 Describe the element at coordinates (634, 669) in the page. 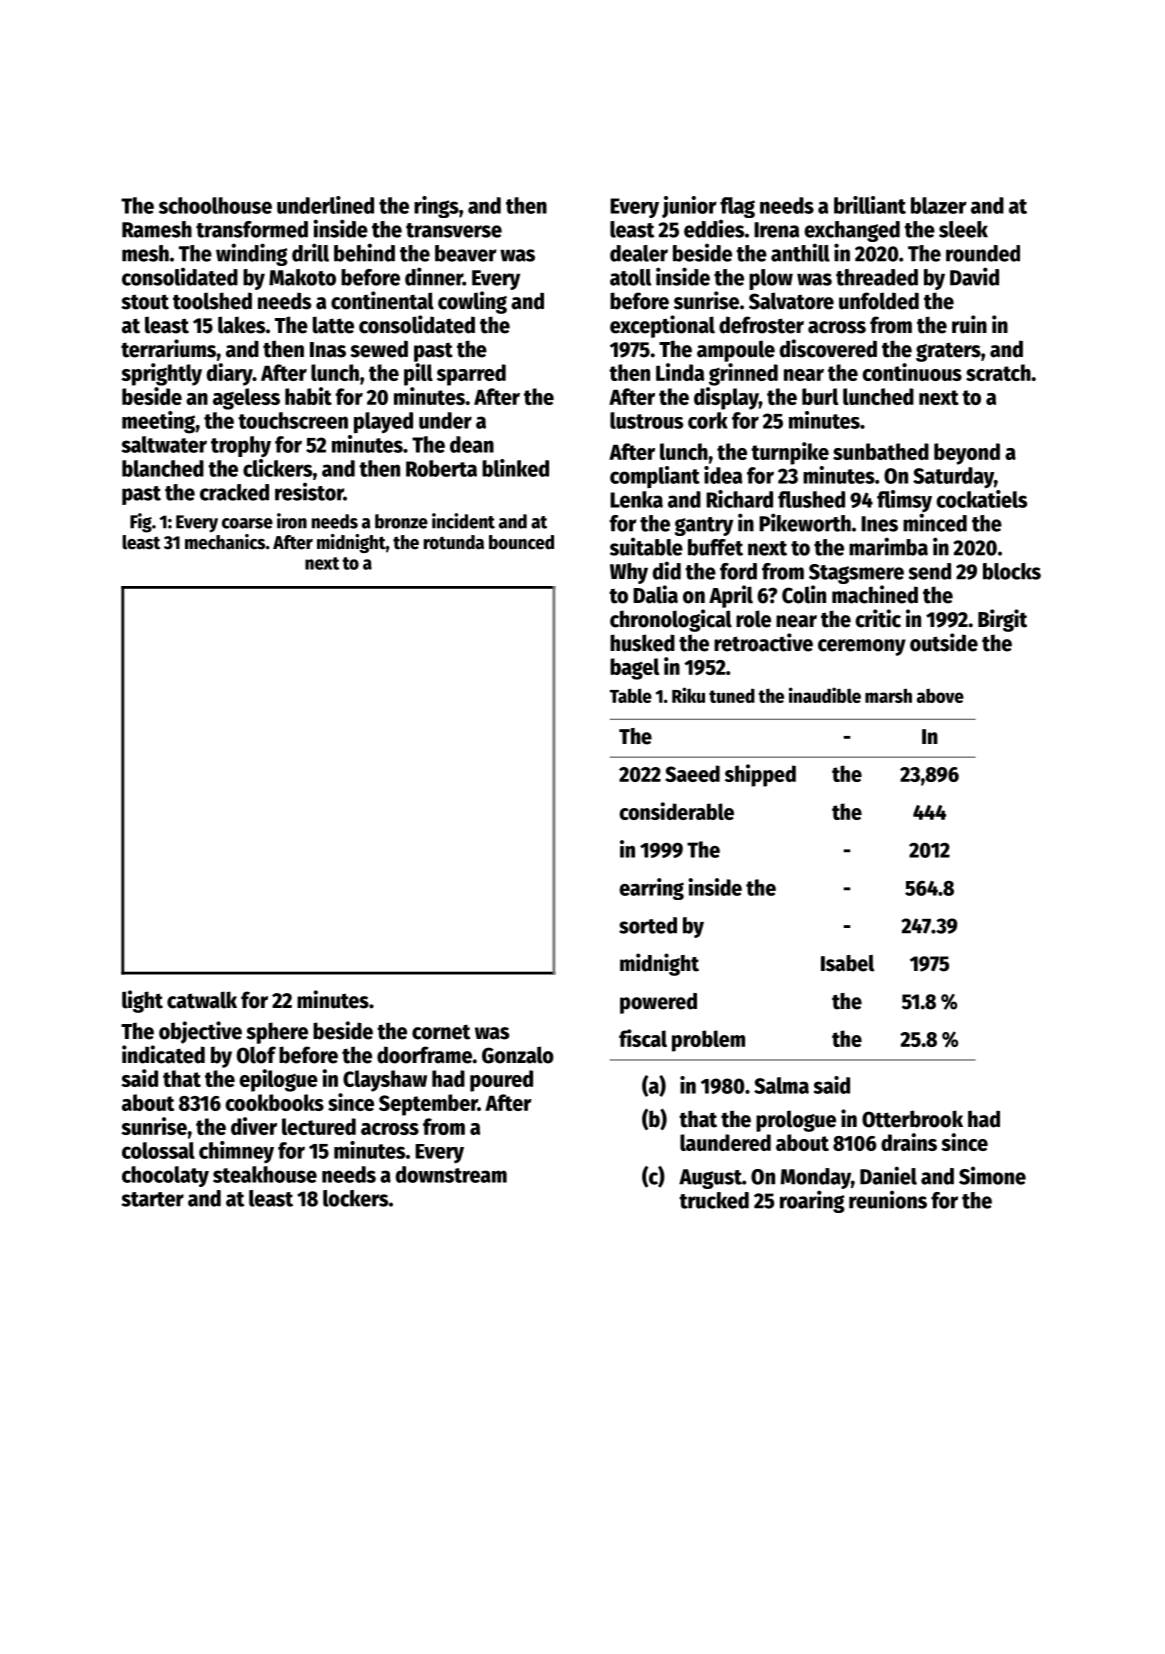

I see `bagel` at that location.
